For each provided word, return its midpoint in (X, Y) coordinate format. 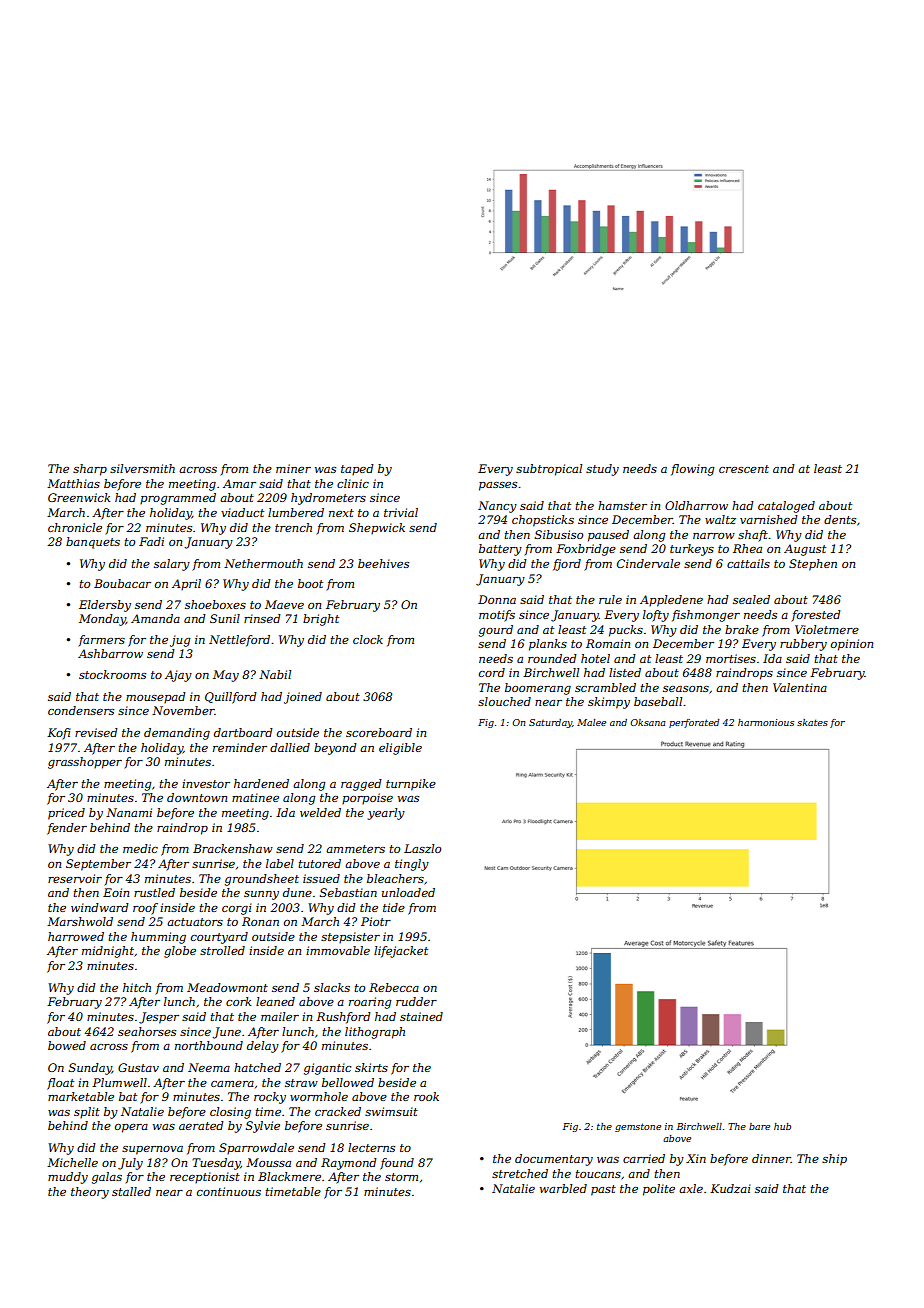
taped (357, 470)
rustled (154, 892)
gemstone (638, 1127)
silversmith (142, 468)
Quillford (231, 698)
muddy (68, 1178)
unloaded (408, 892)
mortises (731, 658)
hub (782, 1126)
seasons (686, 689)
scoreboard (379, 732)
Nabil (275, 674)
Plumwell (119, 1082)
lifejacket (401, 952)
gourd (496, 631)
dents (840, 519)
